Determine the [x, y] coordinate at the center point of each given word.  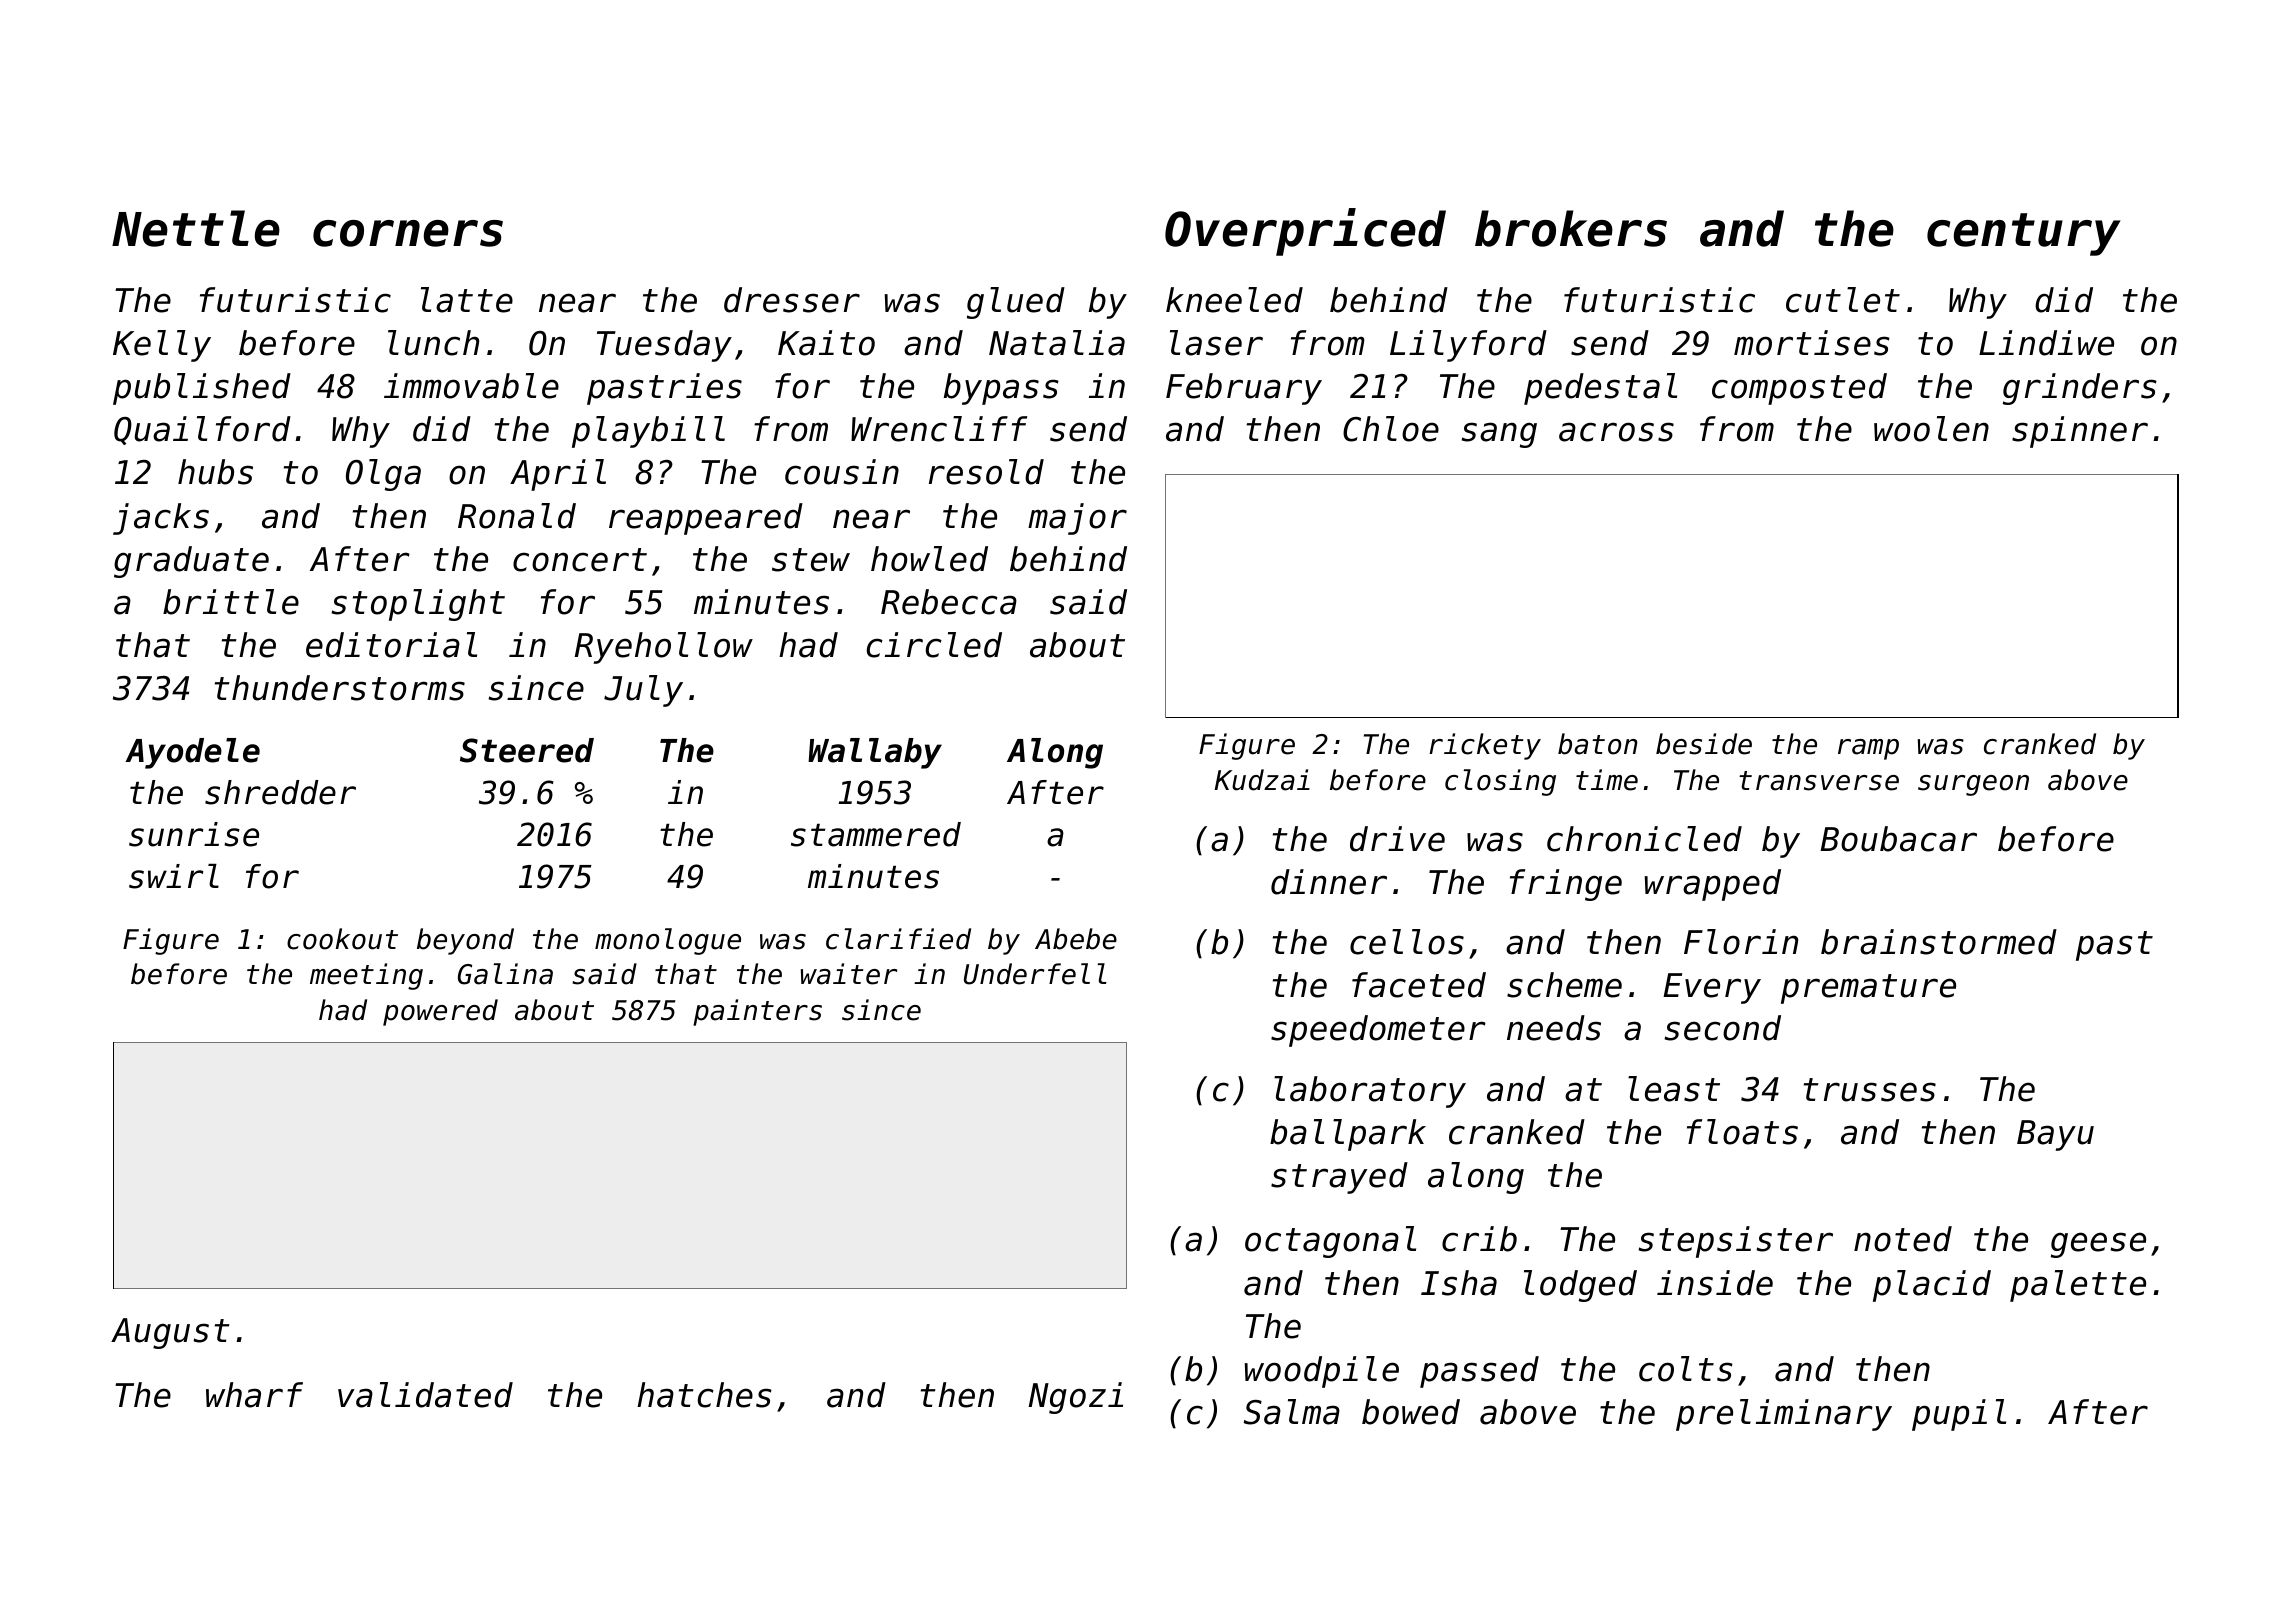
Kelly [162, 346]
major [1077, 519]
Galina [505, 974]
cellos [1407, 942]
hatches [704, 1395]
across [1616, 432]
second [1723, 1028]
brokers [1571, 228]
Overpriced [1305, 232]
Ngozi [1076, 1398]
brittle [231, 602]
